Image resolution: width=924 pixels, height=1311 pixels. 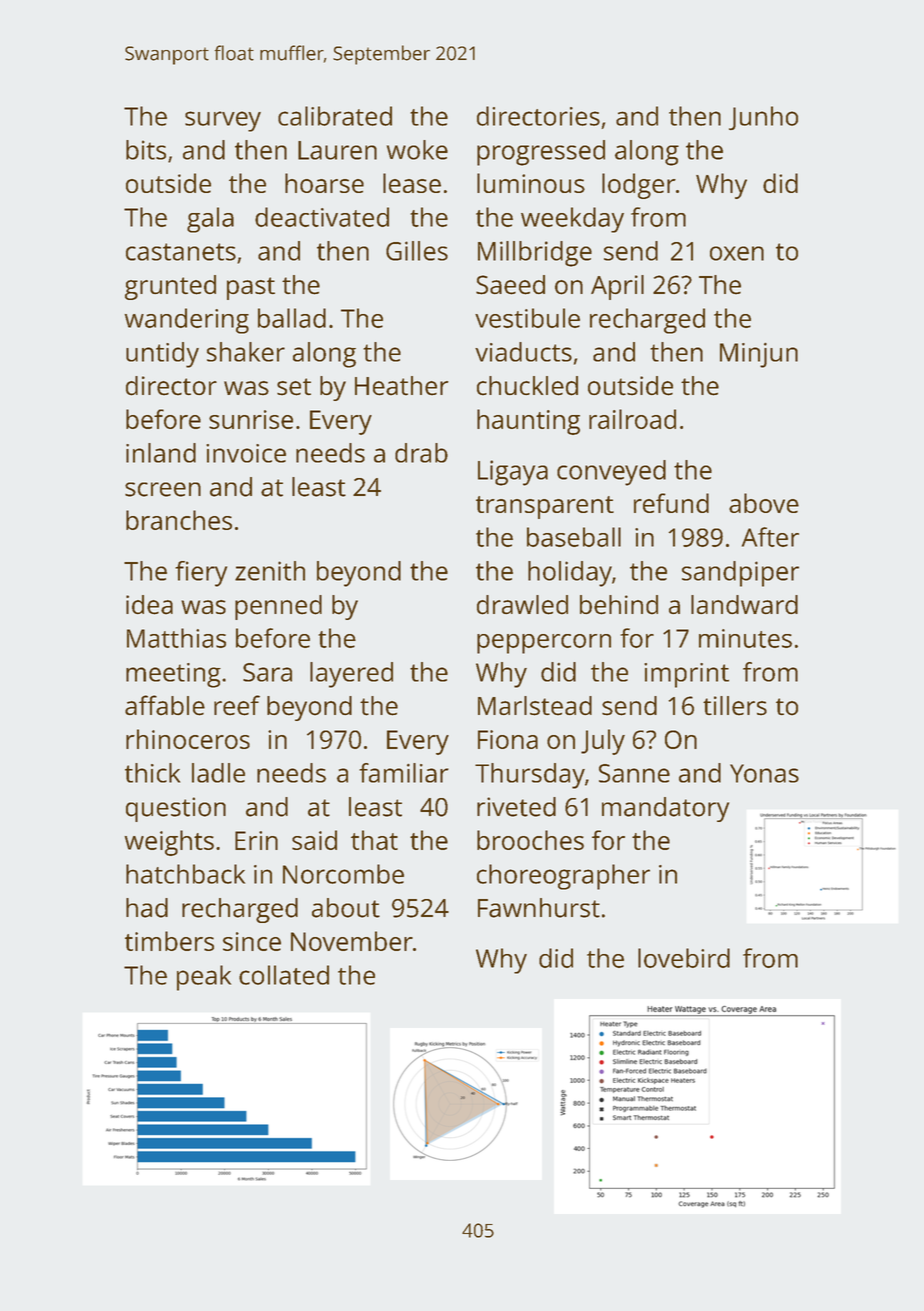 I want to click on peak, so click(x=204, y=978).
